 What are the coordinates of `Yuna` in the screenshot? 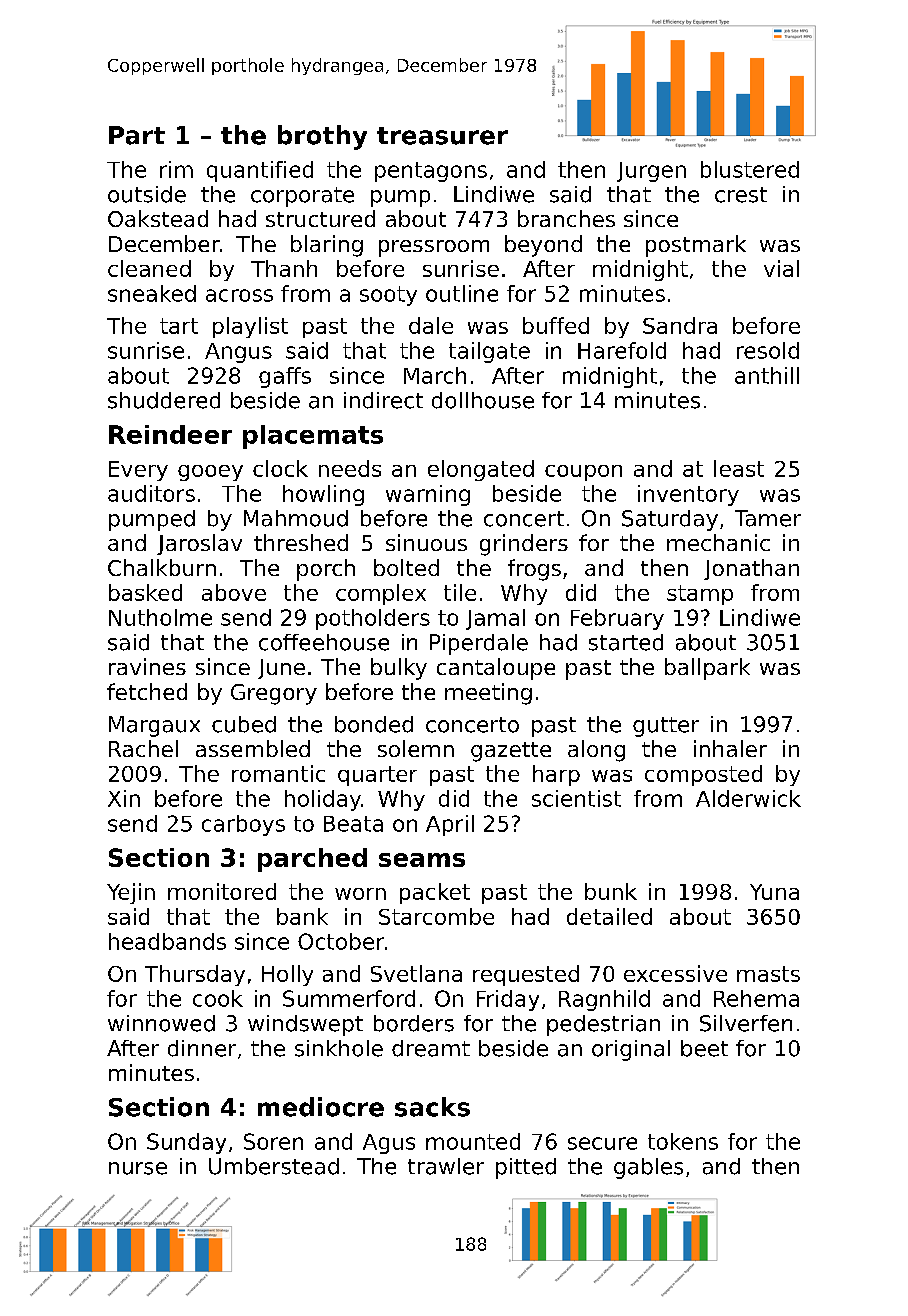 It's located at (774, 892).
